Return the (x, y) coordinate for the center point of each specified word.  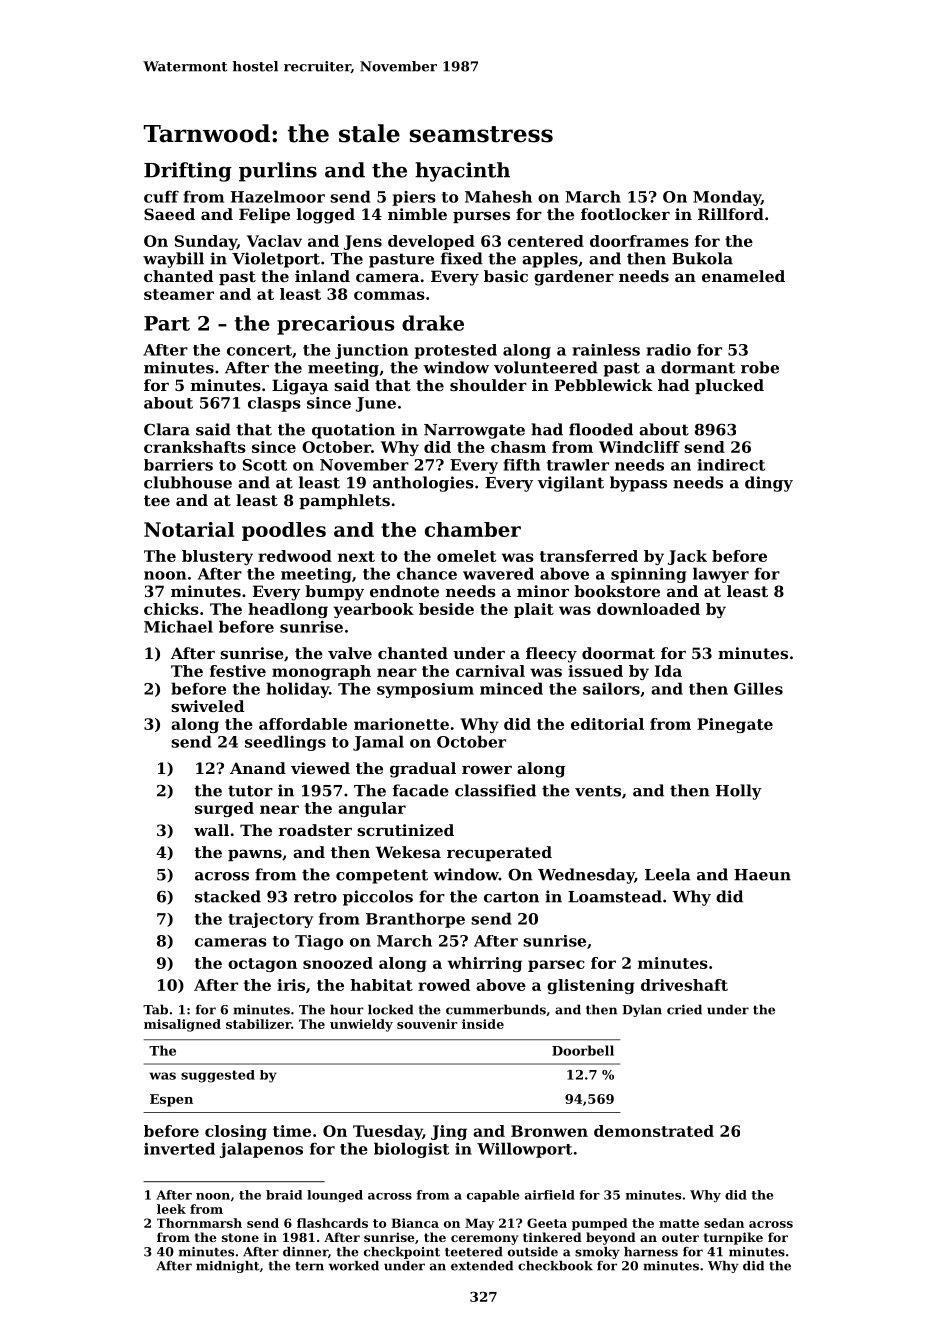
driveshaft (684, 985)
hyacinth (462, 172)
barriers (178, 465)
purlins (278, 172)
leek (171, 1209)
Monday (727, 198)
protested (455, 351)
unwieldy (361, 1025)
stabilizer (258, 1024)
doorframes (639, 241)
